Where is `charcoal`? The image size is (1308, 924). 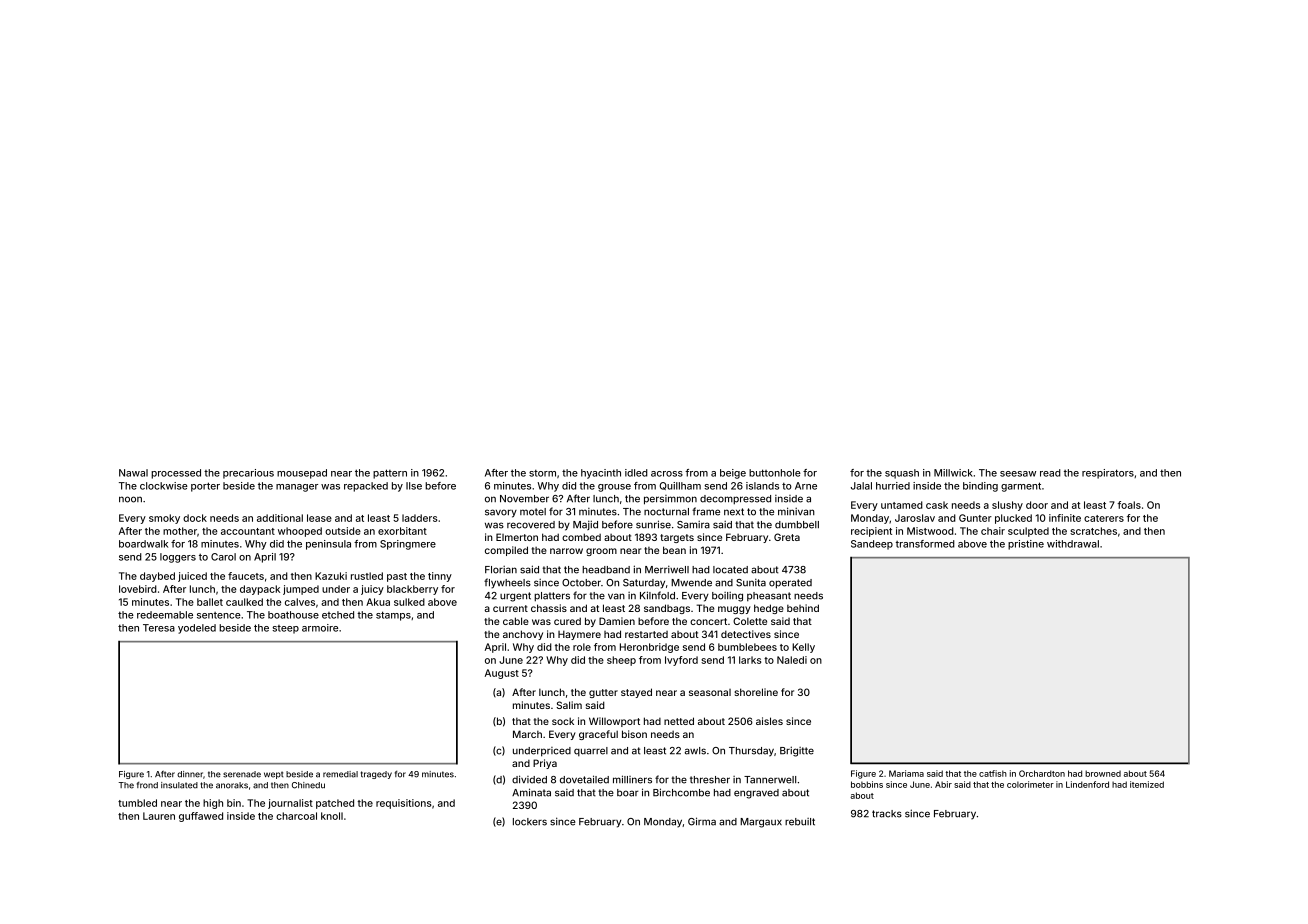
charcoal is located at coordinates (296, 816).
